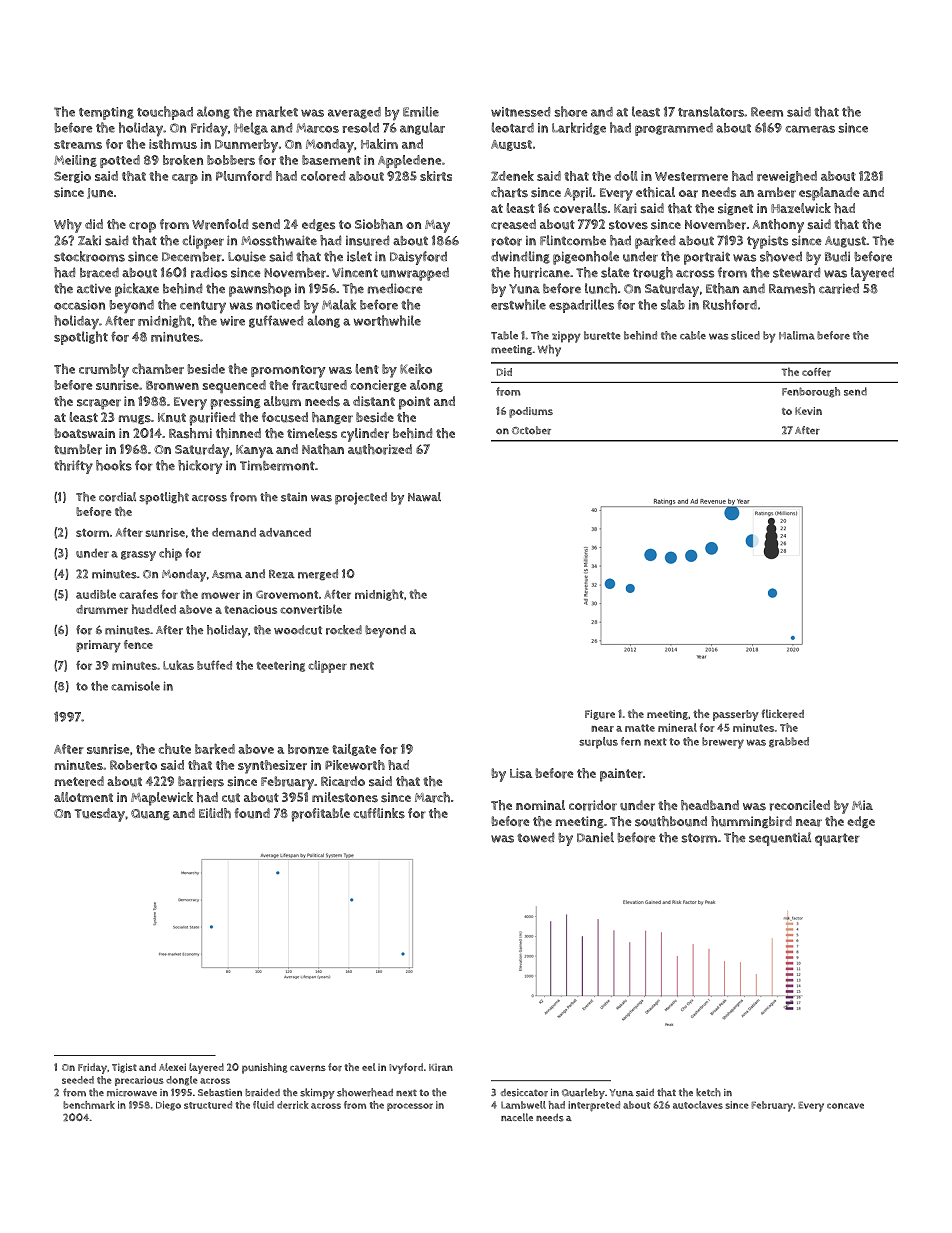  Describe the element at coordinates (215, 749) in the image. I see `barked` at that location.
